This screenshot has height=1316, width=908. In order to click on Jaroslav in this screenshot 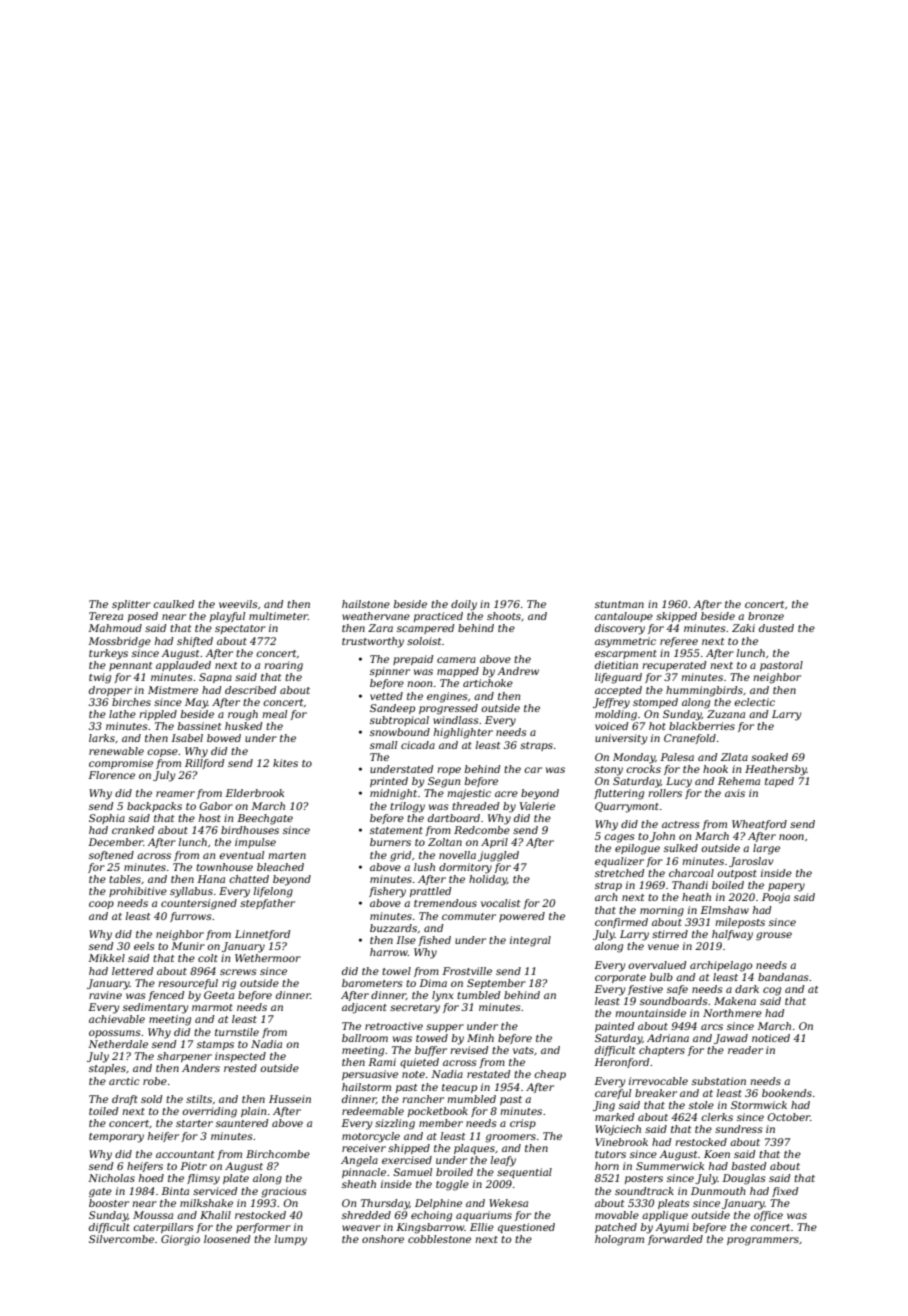, I will do `click(751, 862)`.
